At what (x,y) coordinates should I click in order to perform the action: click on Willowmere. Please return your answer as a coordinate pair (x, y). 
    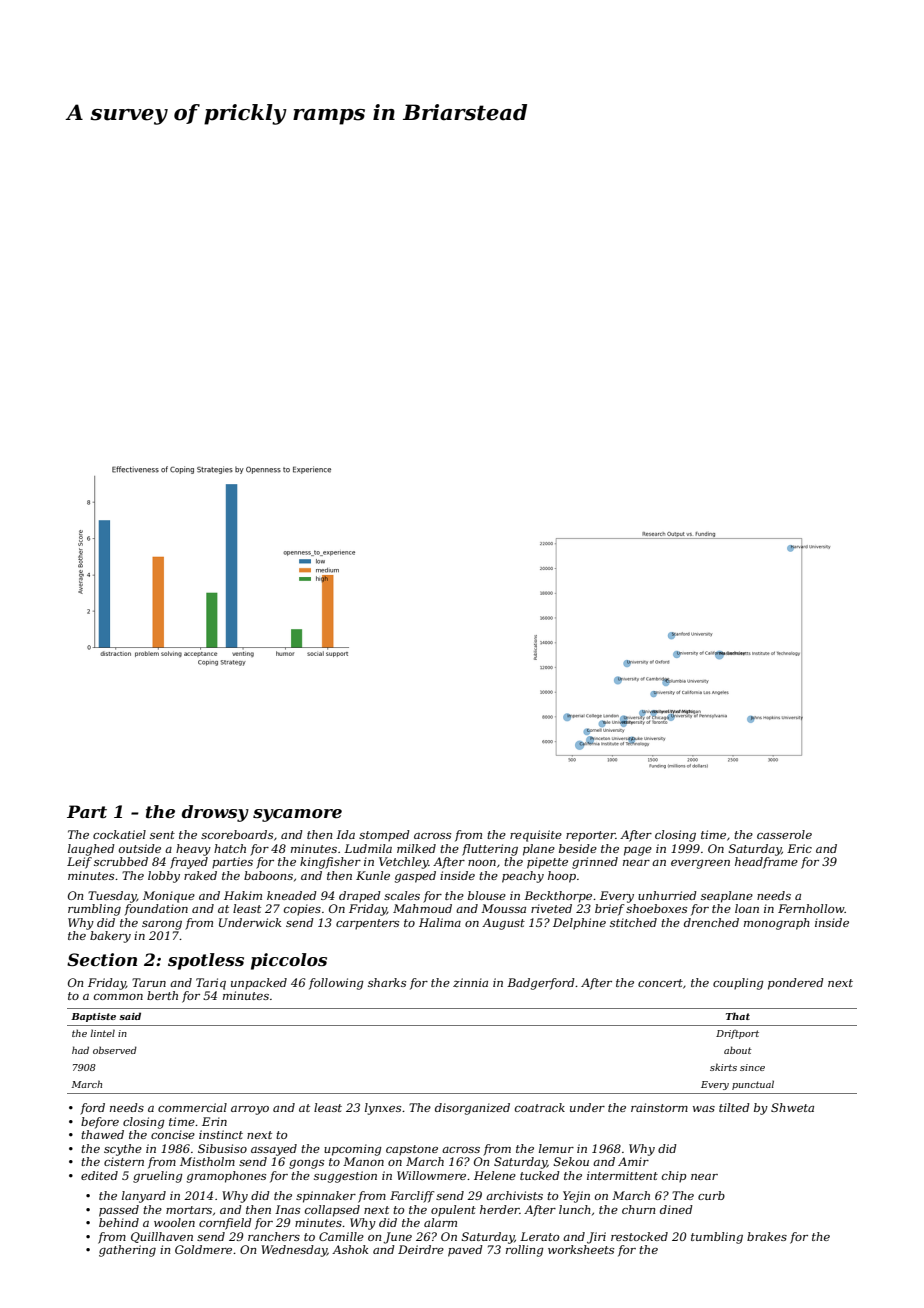
    Looking at the image, I should click on (431, 1175).
